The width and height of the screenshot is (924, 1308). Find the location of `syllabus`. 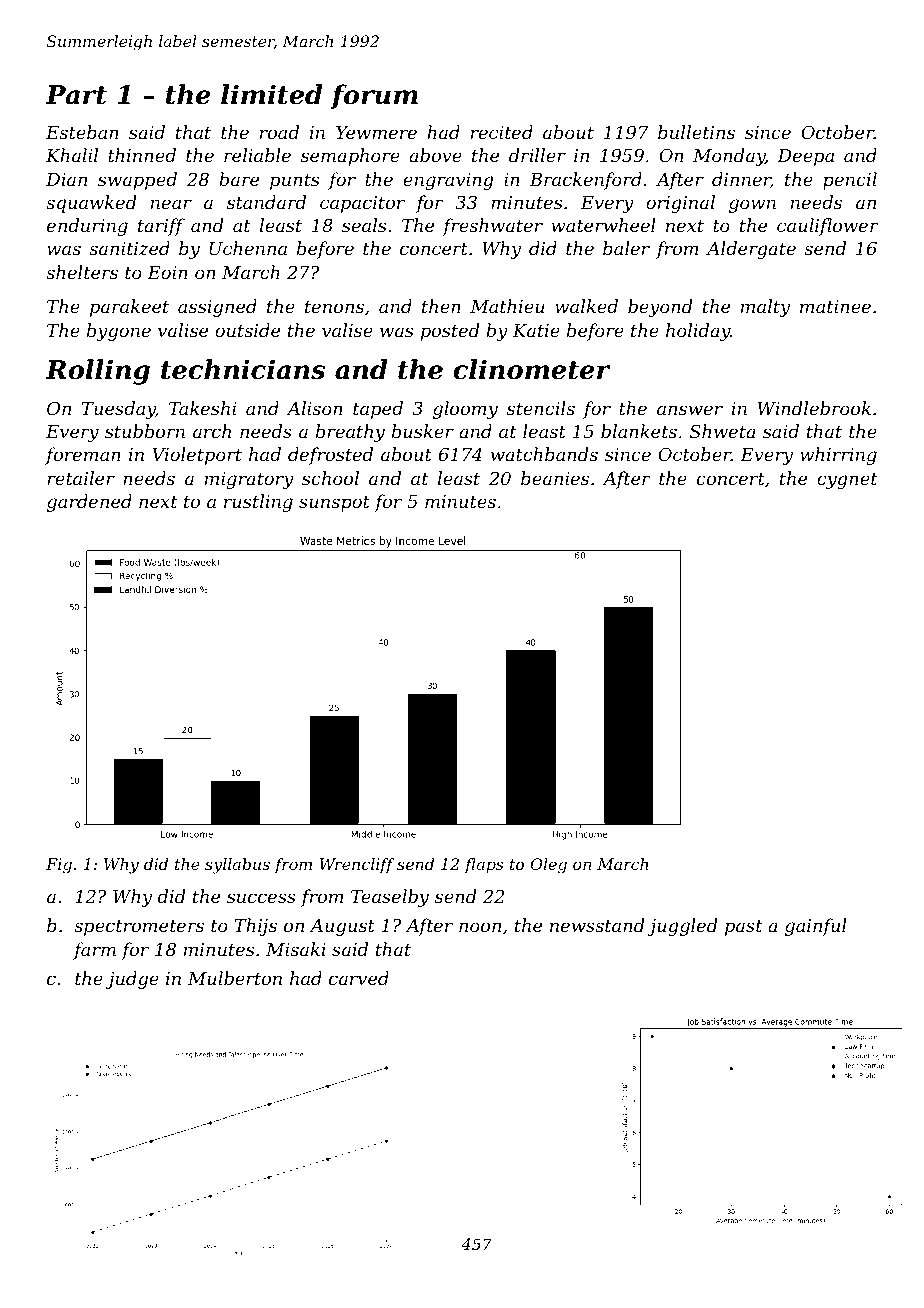

syllabus is located at coordinates (237, 866).
